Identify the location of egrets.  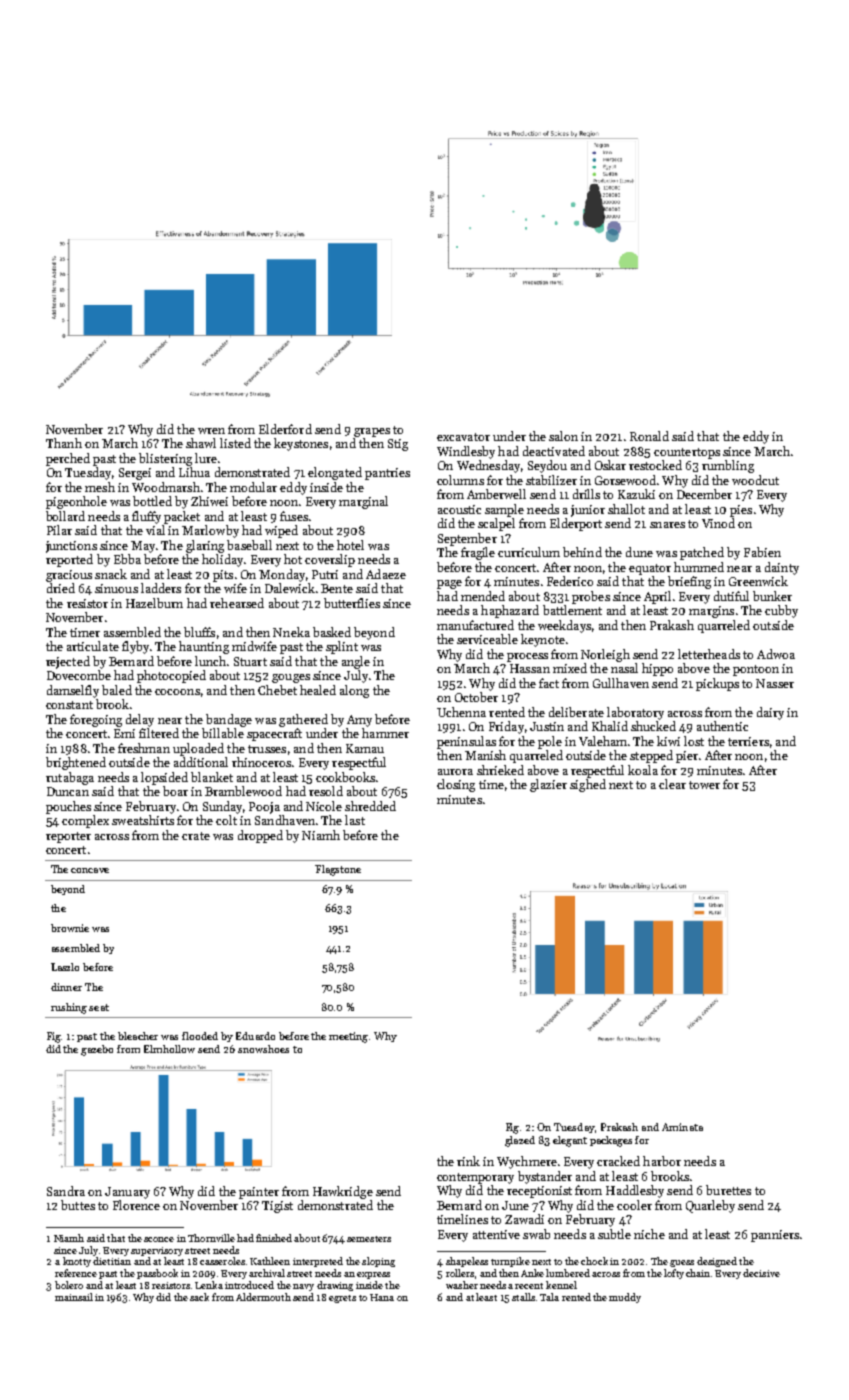
(342, 1299).
